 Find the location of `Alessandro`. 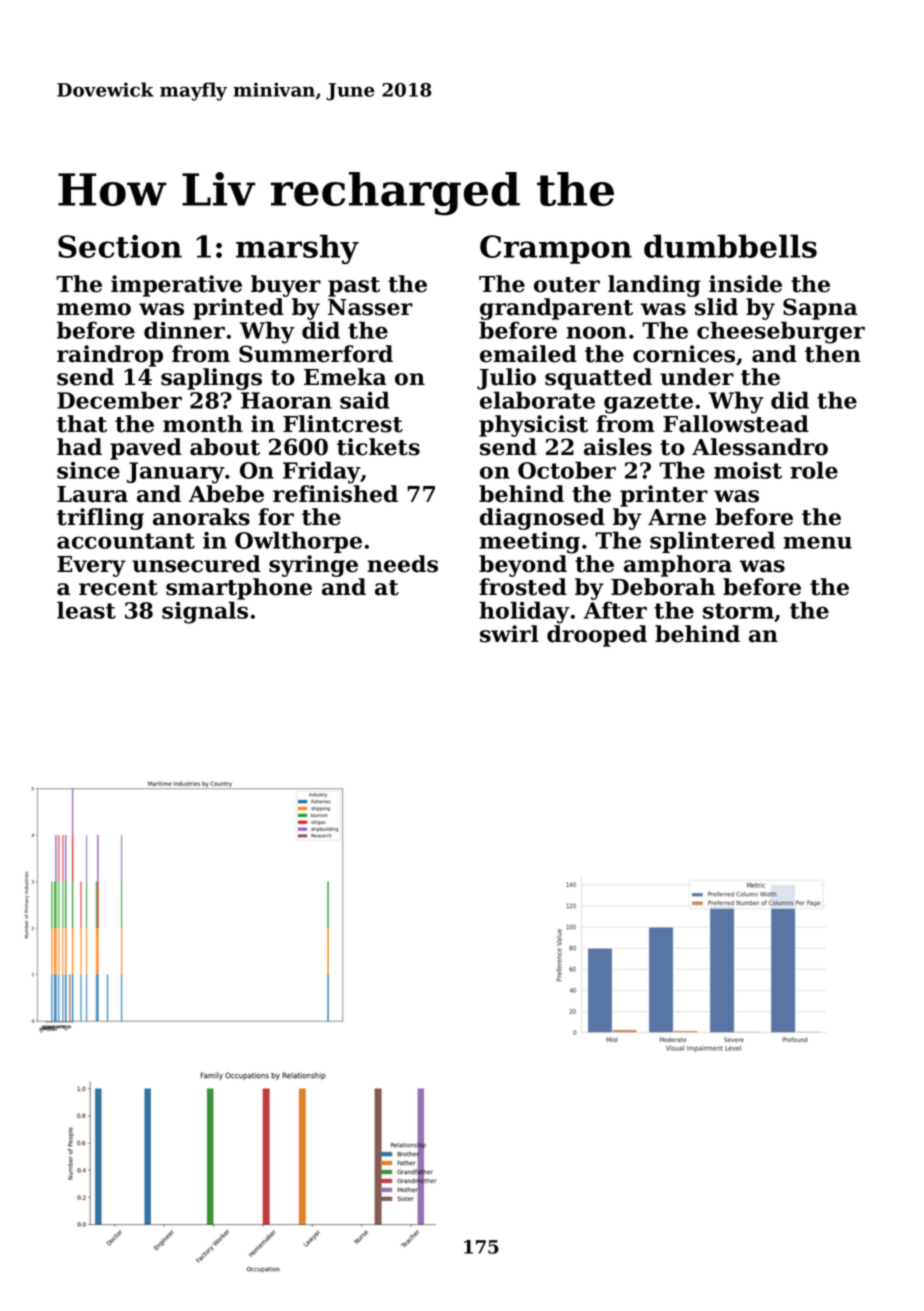

Alessandro is located at coordinates (760, 447).
